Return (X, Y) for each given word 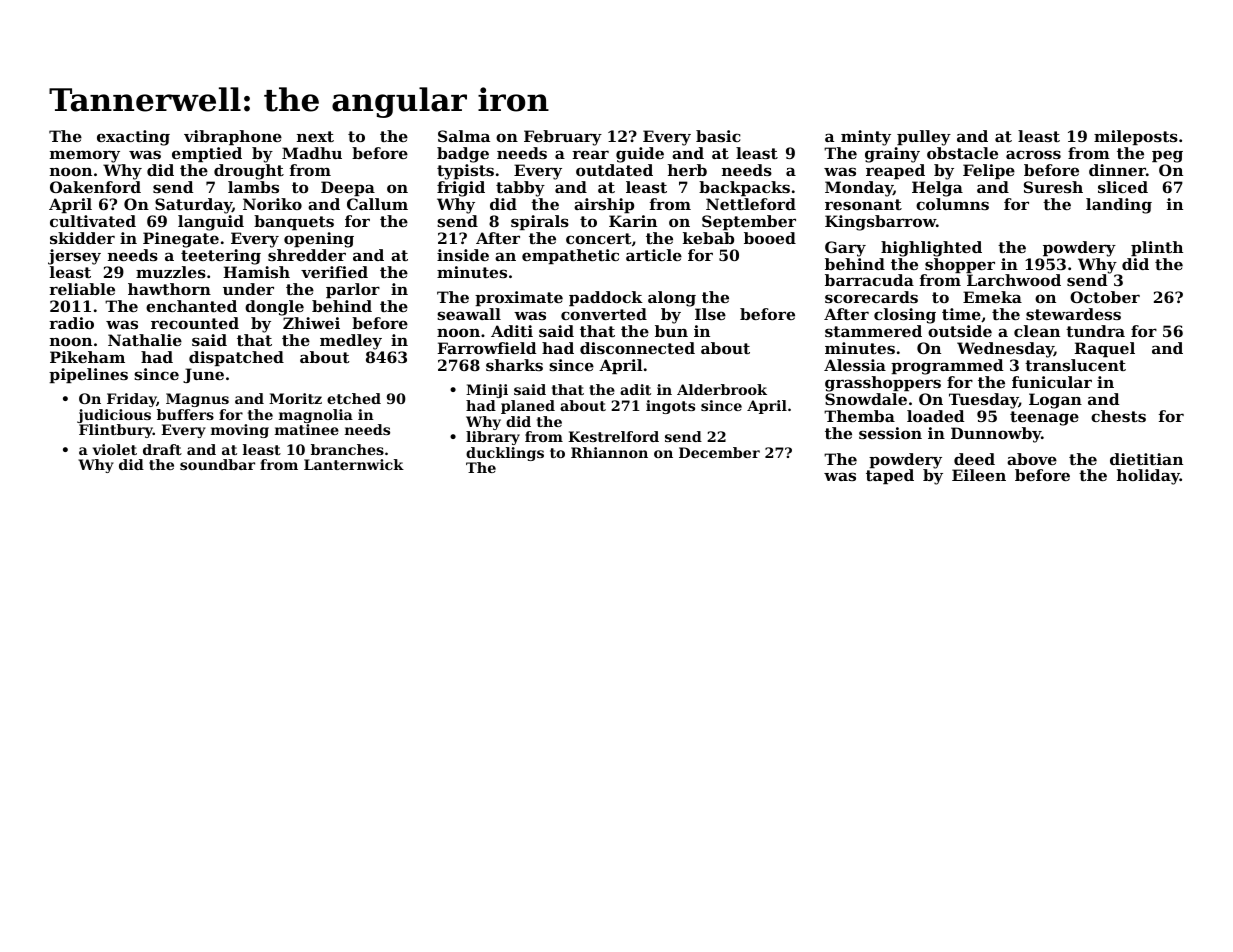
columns (952, 204)
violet (115, 449)
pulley (924, 138)
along (672, 299)
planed (528, 407)
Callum (377, 204)
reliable (82, 289)
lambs (253, 187)
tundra (1095, 331)
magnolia (316, 416)
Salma (464, 136)
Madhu (312, 153)
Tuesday (984, 401)
